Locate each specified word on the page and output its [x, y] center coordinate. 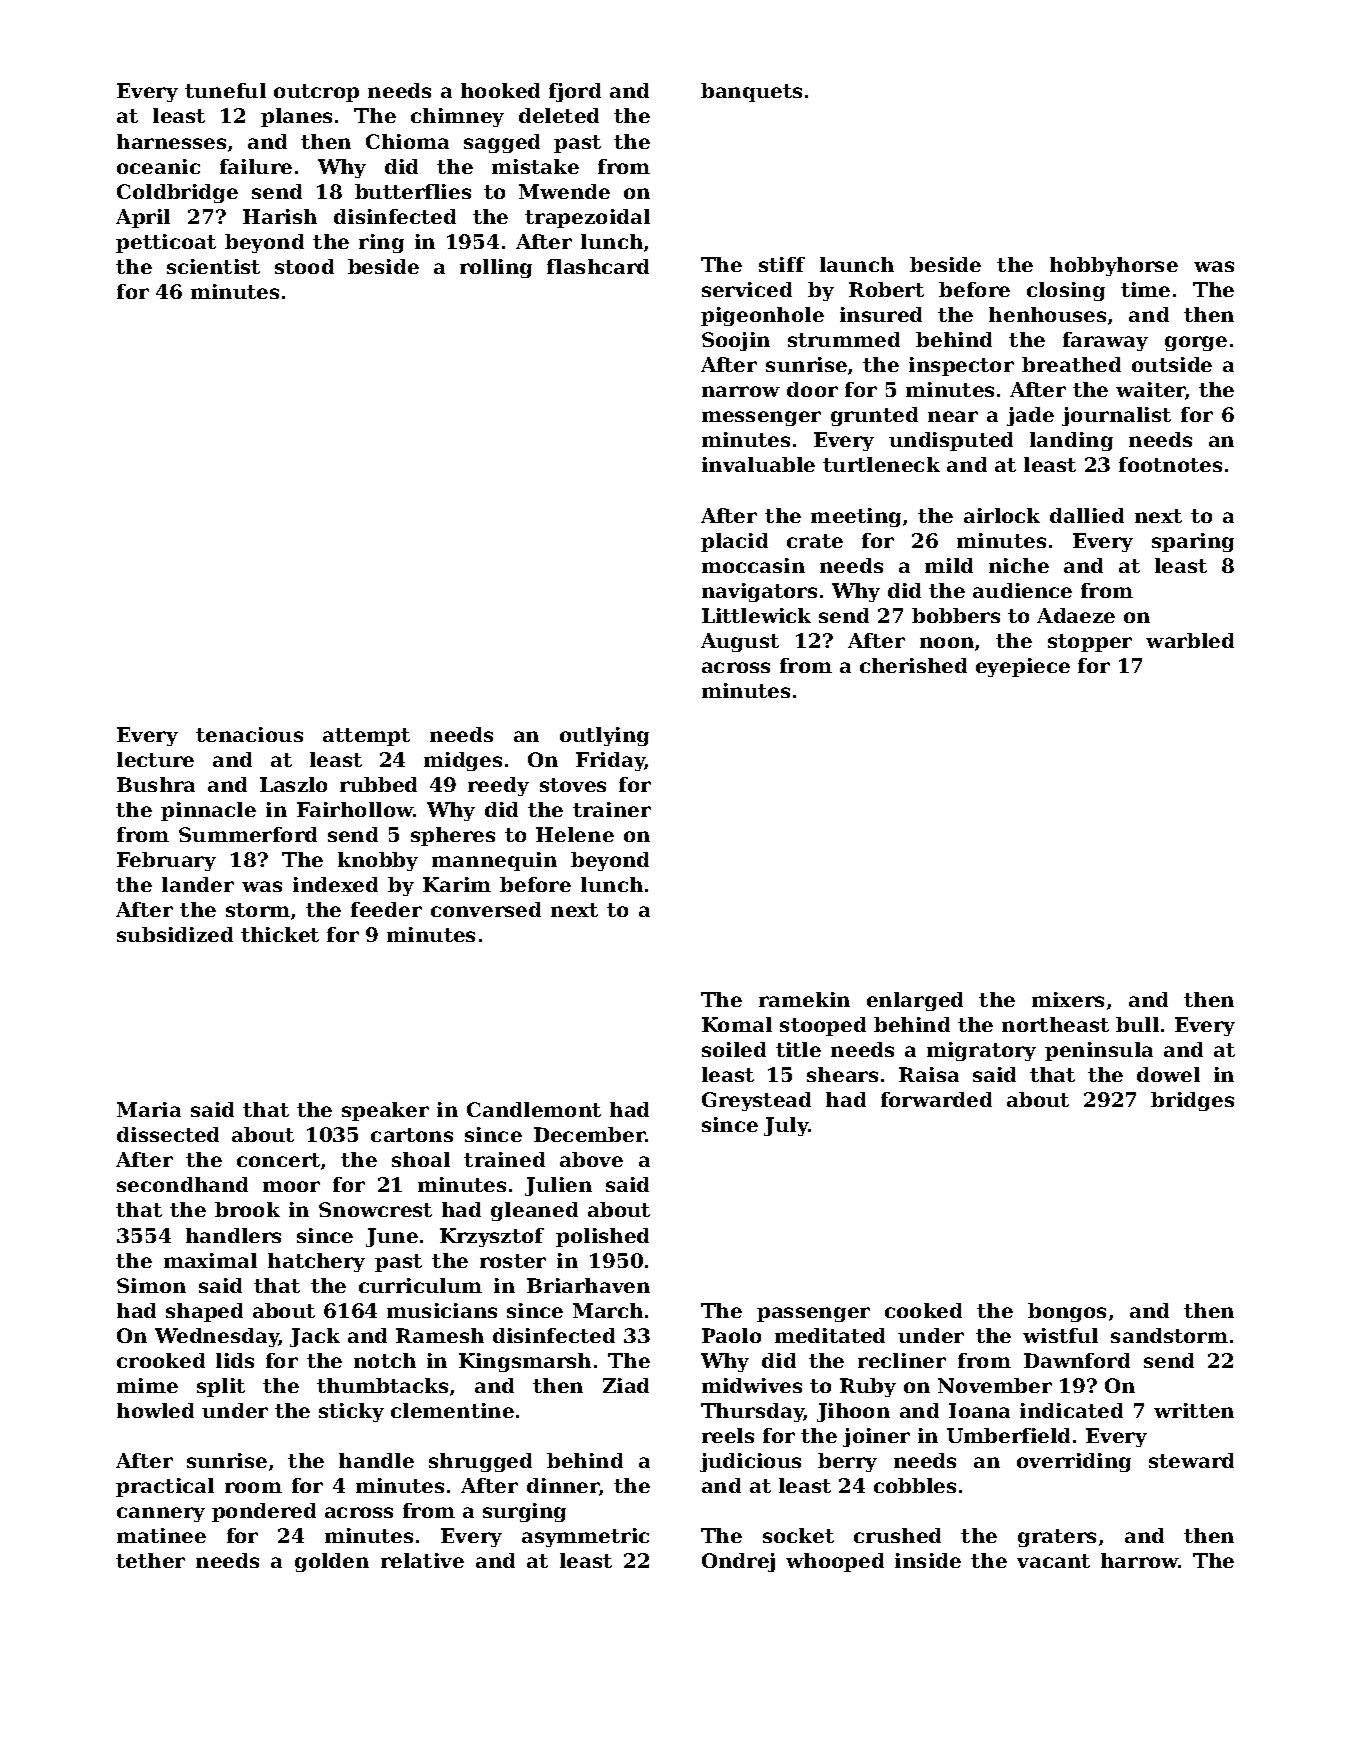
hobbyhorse [1114, 266]
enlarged [915, 1001]
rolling [496, 268]
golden [332, 1562]
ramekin [804, 999]
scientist [213, 266]
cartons [412, 1135]
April [143, 218]
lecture [155, 759]
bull [1137, 1024]
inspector [961, 366]
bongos [1067, 1312]
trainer [612, 809]
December [590, 1134]
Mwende [564, 191]
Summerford [248, 834]
